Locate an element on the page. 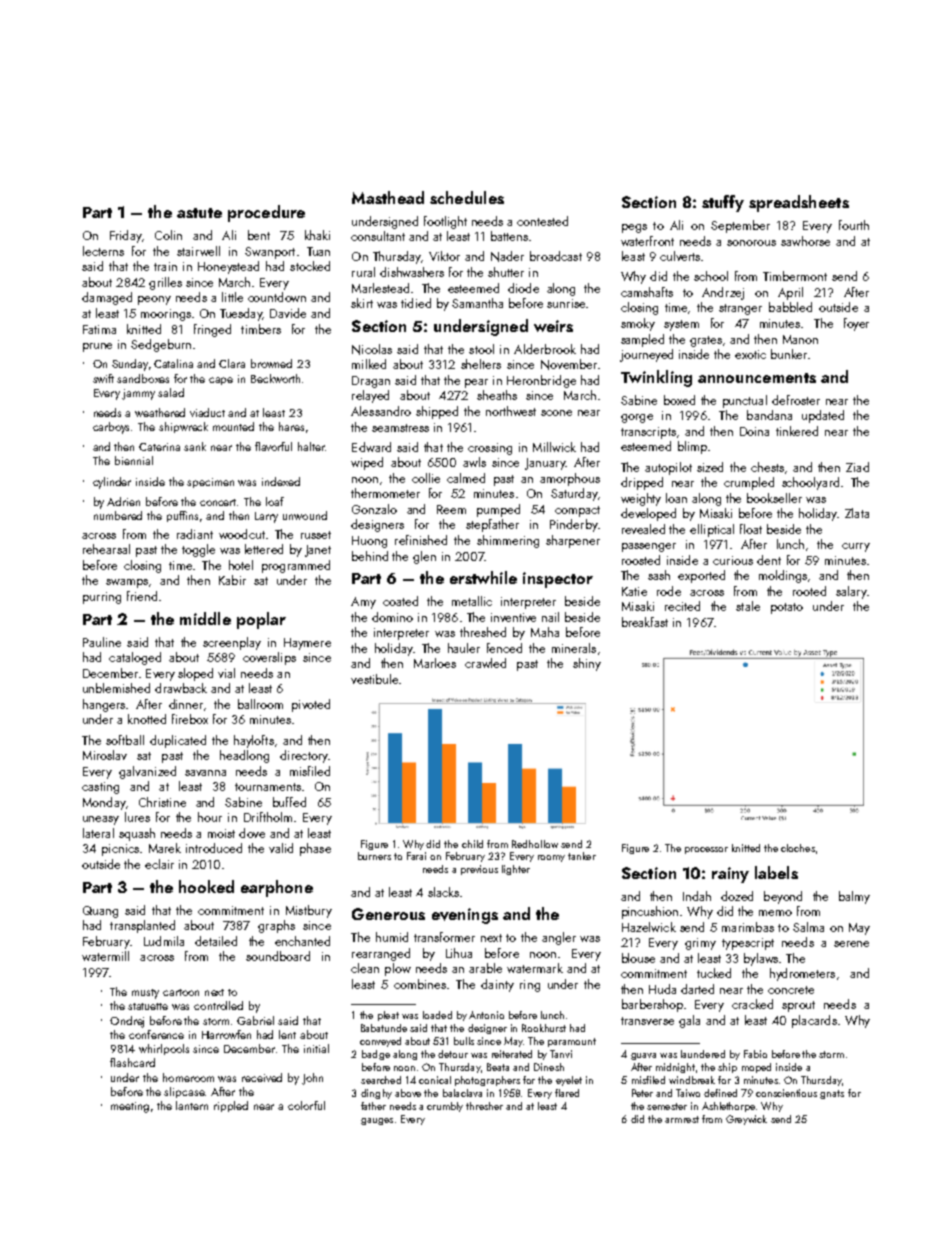 This document has width=952, height=1233. Nader is located at coordinates (507, 256).
